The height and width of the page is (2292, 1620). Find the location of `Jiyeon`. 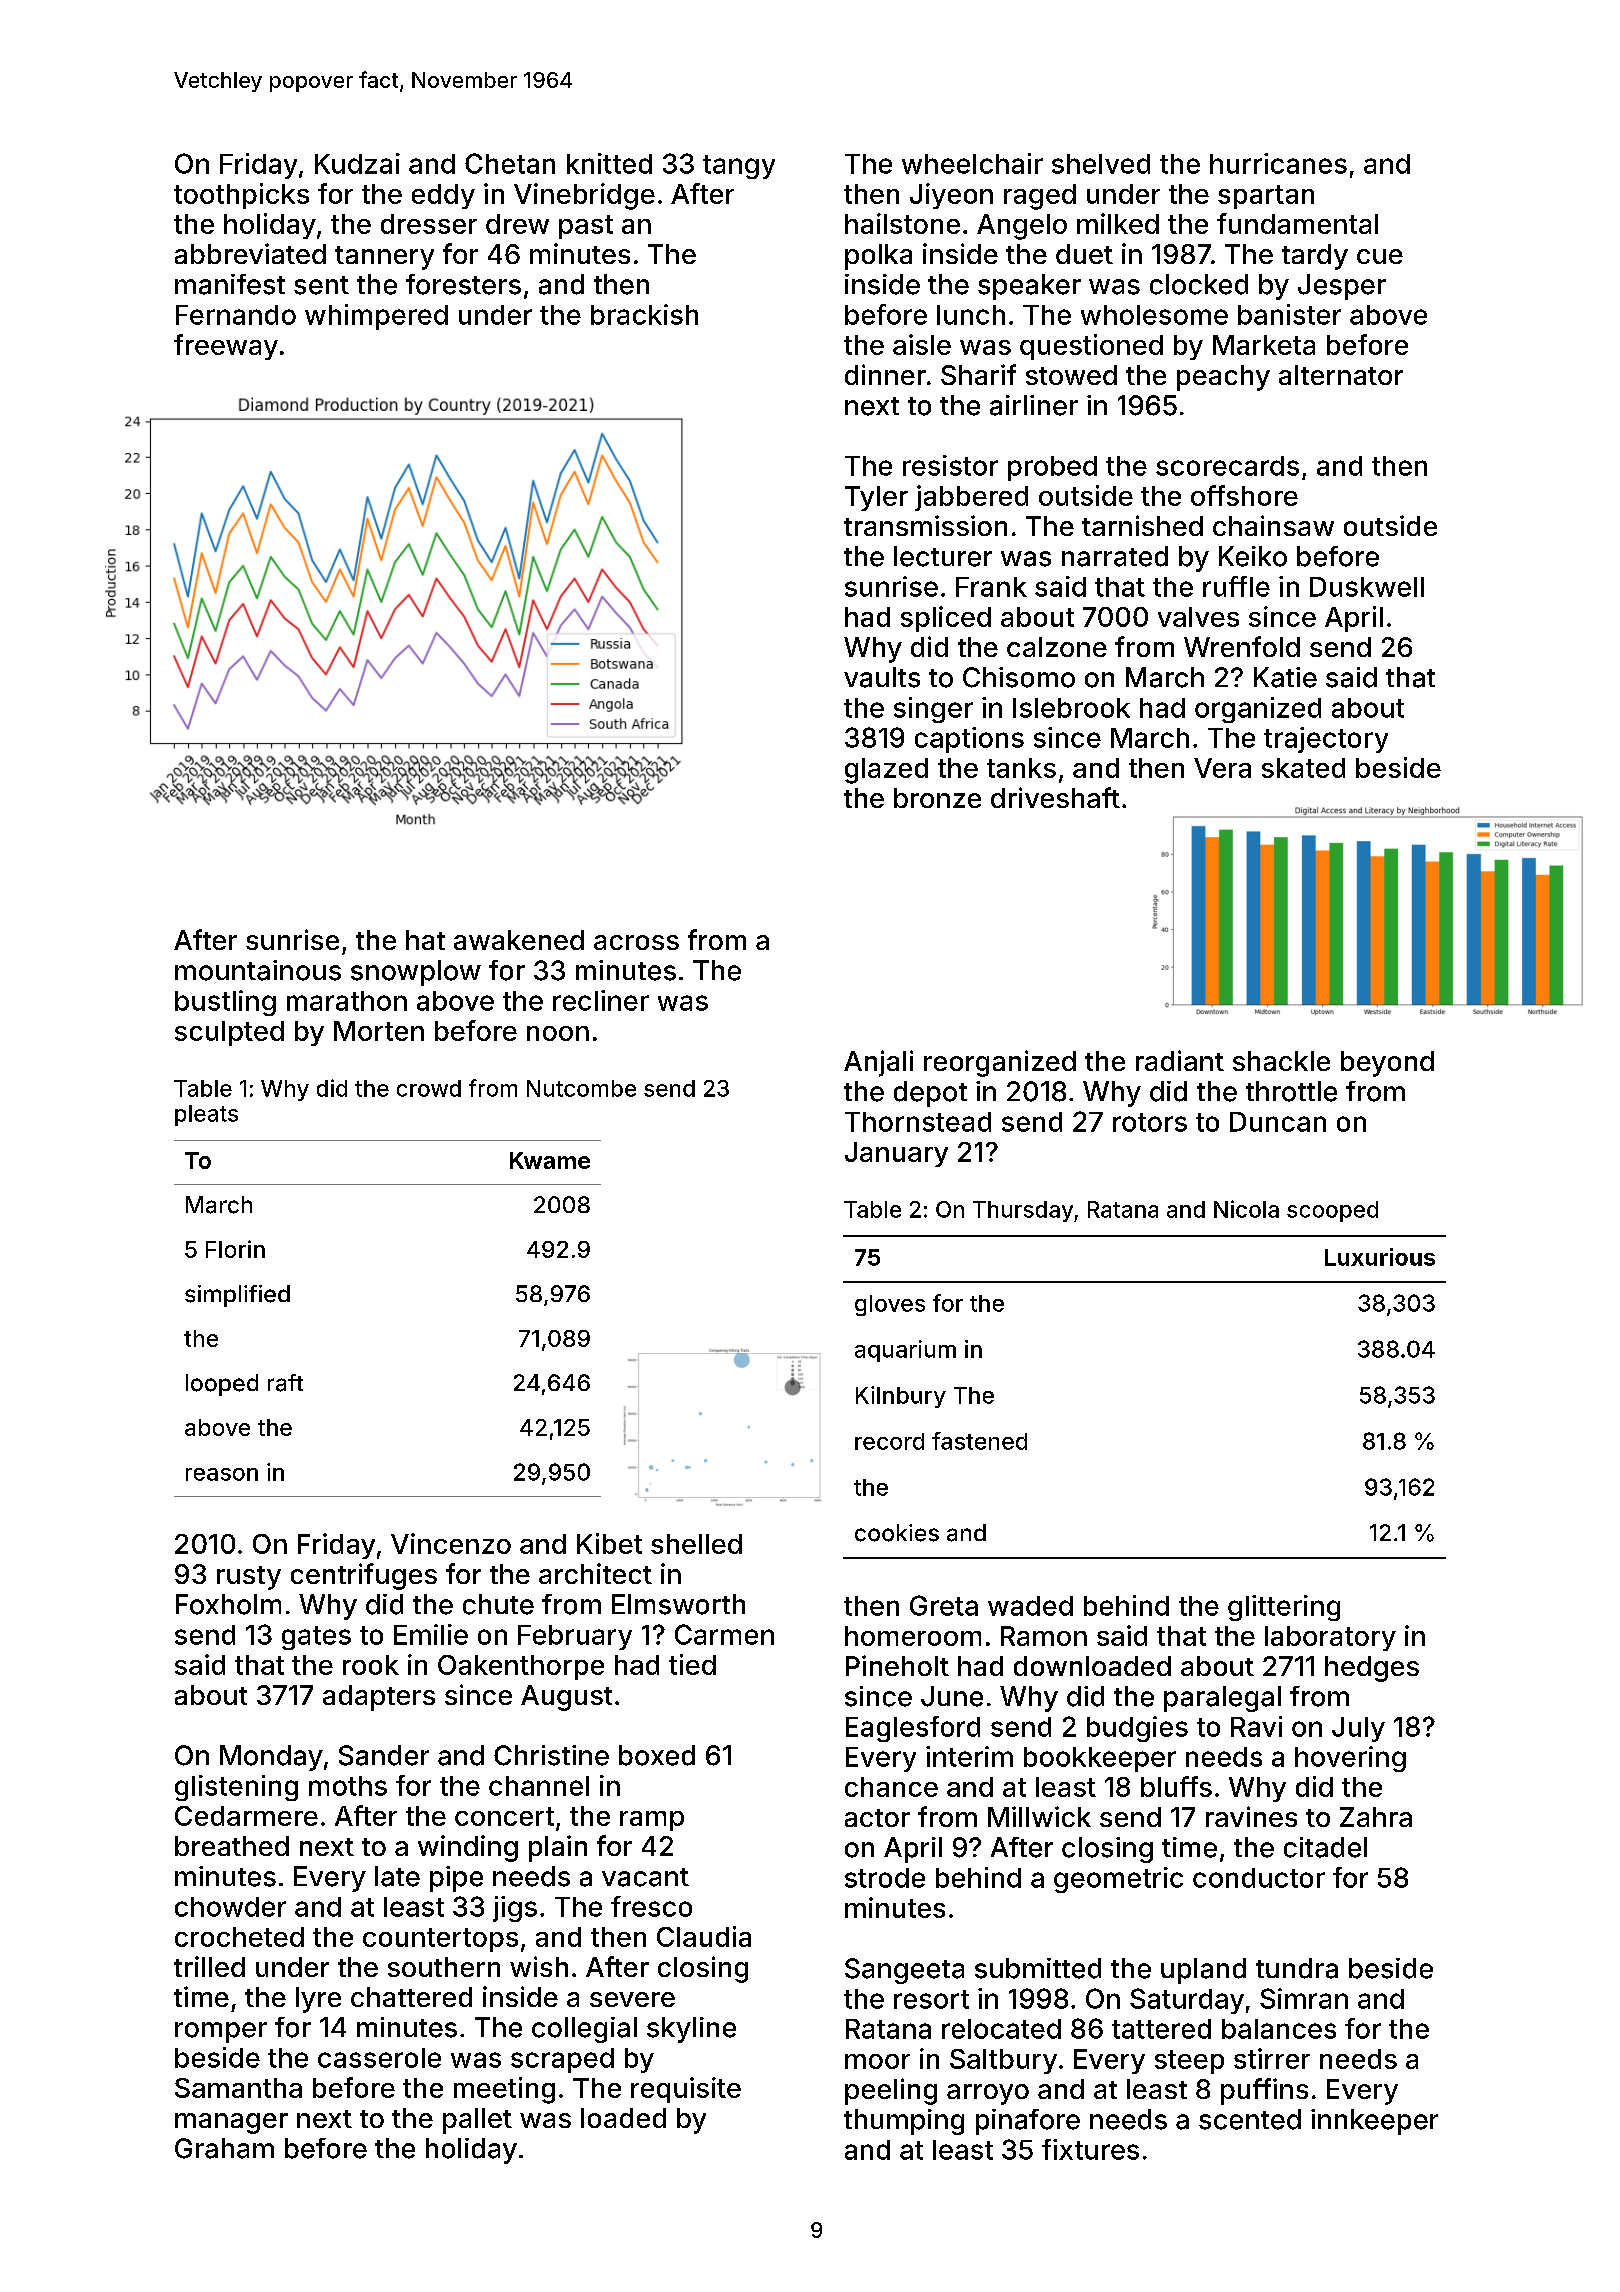

Jiyeon is located at coordinates (951, 196).
